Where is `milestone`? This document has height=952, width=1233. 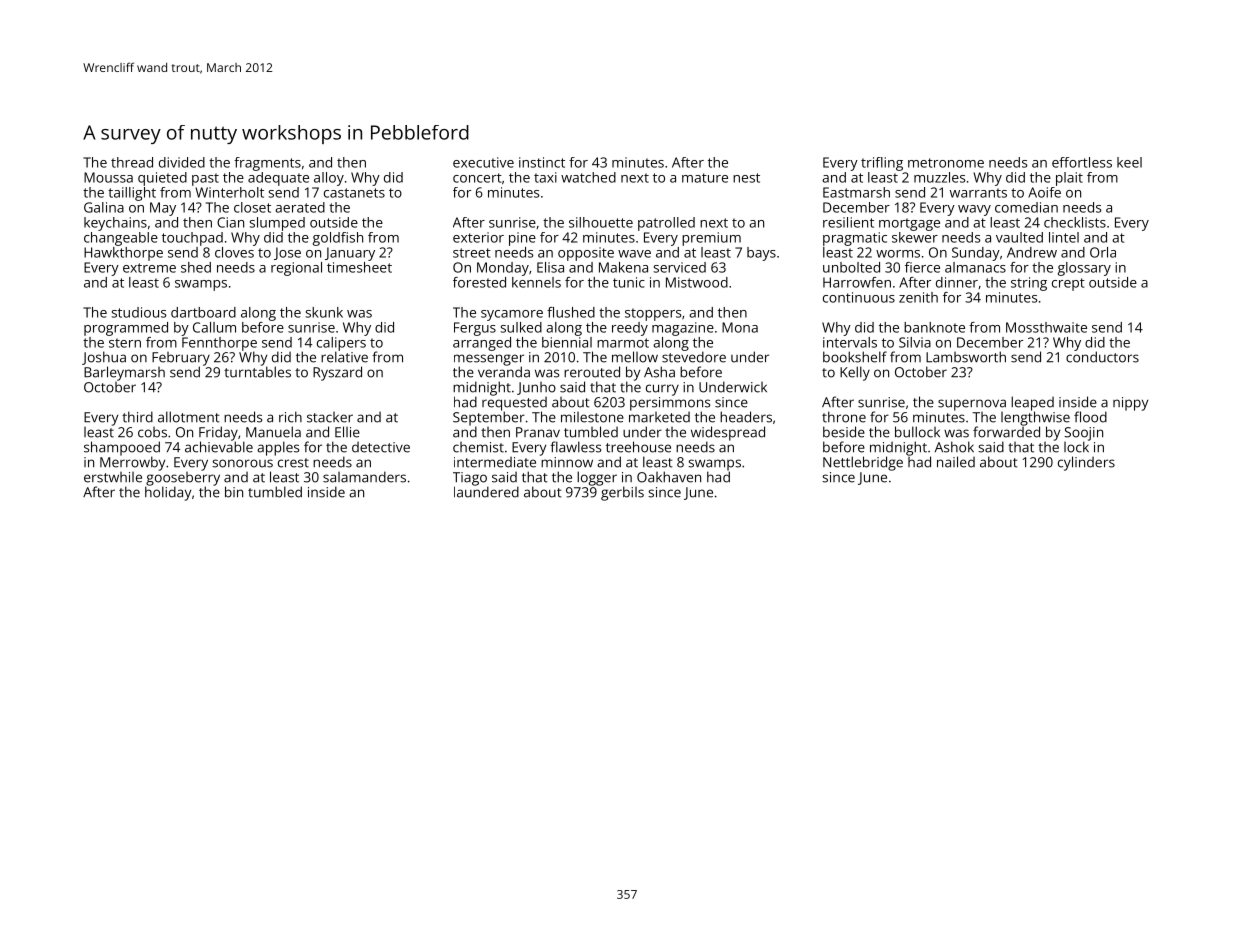
milestone is located at coordinates (592, 417).
